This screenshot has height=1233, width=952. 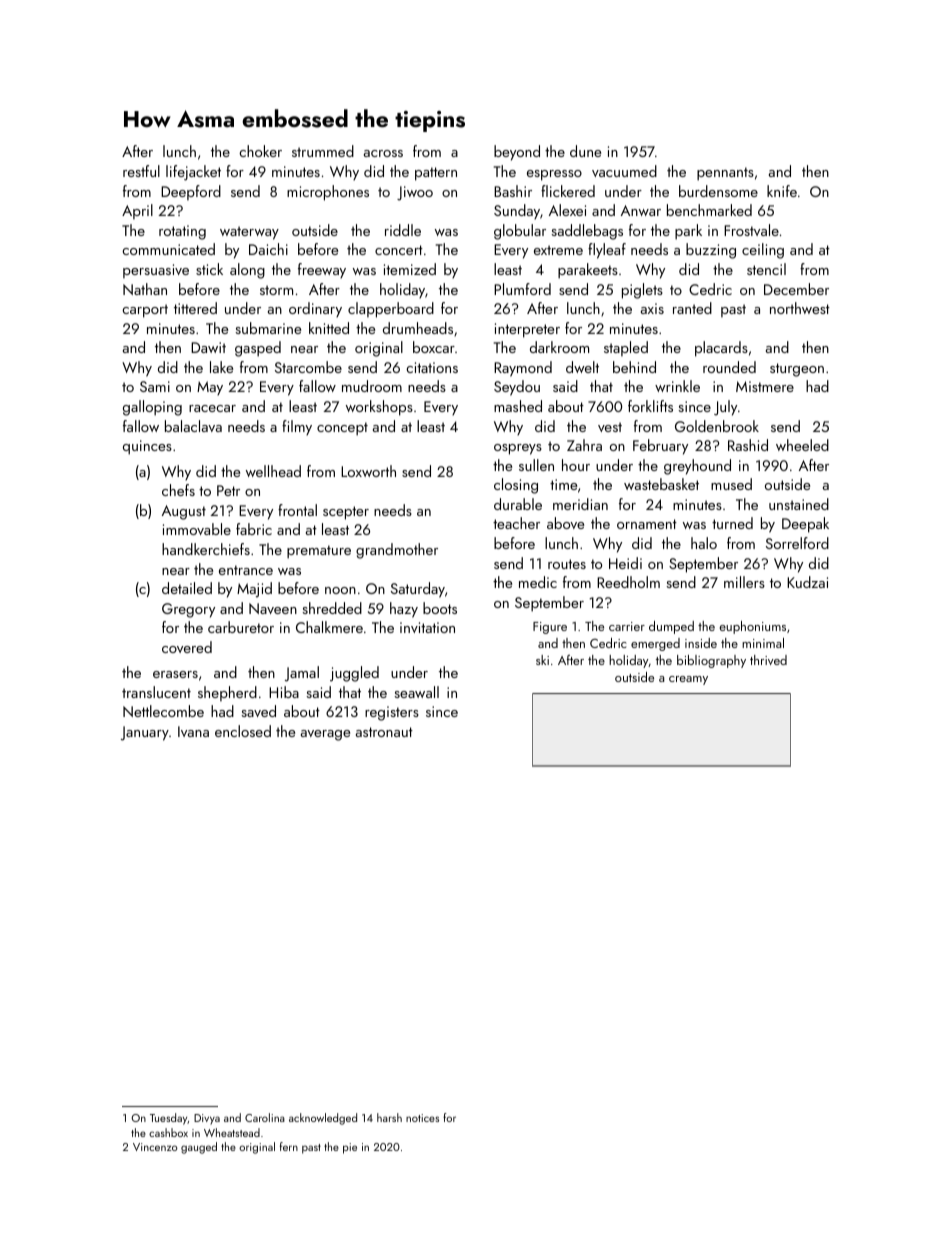 What do you see at coordinates (558, 250) in the screenshot?
I see `extreme` at bounding box center [558, 250].
